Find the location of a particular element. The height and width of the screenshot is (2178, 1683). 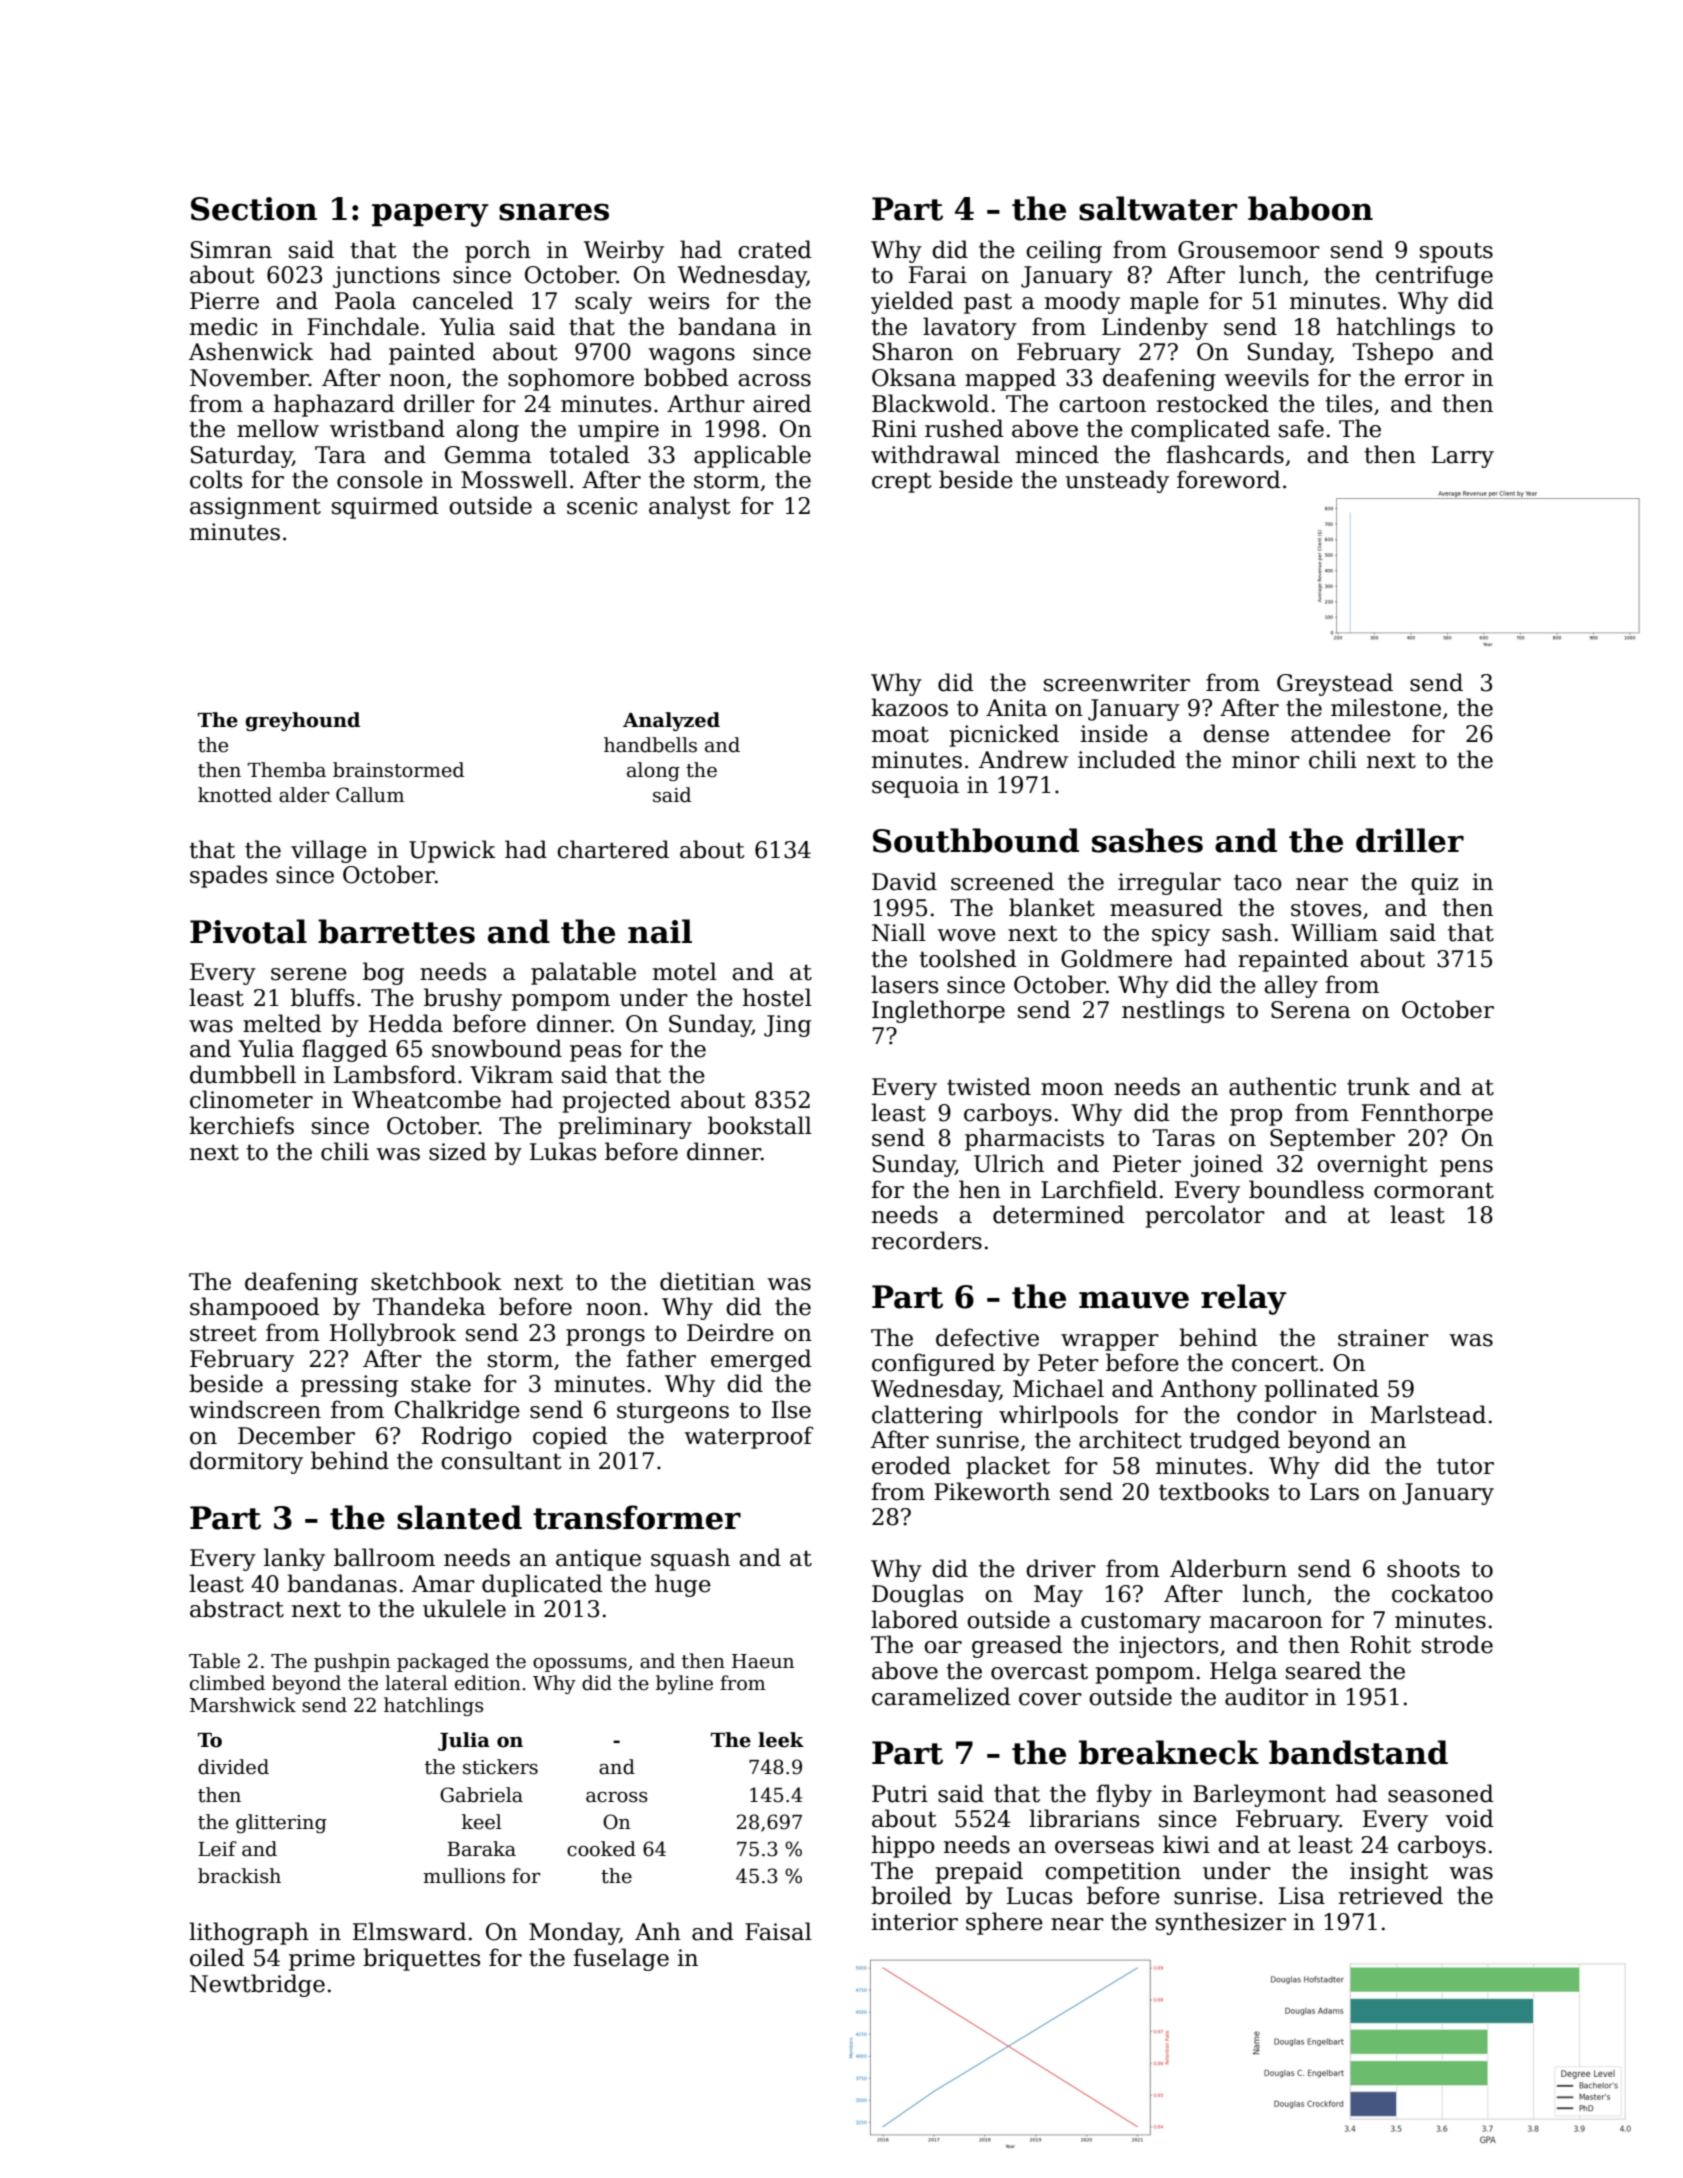

taco is located at coordinates (1258, 882).
